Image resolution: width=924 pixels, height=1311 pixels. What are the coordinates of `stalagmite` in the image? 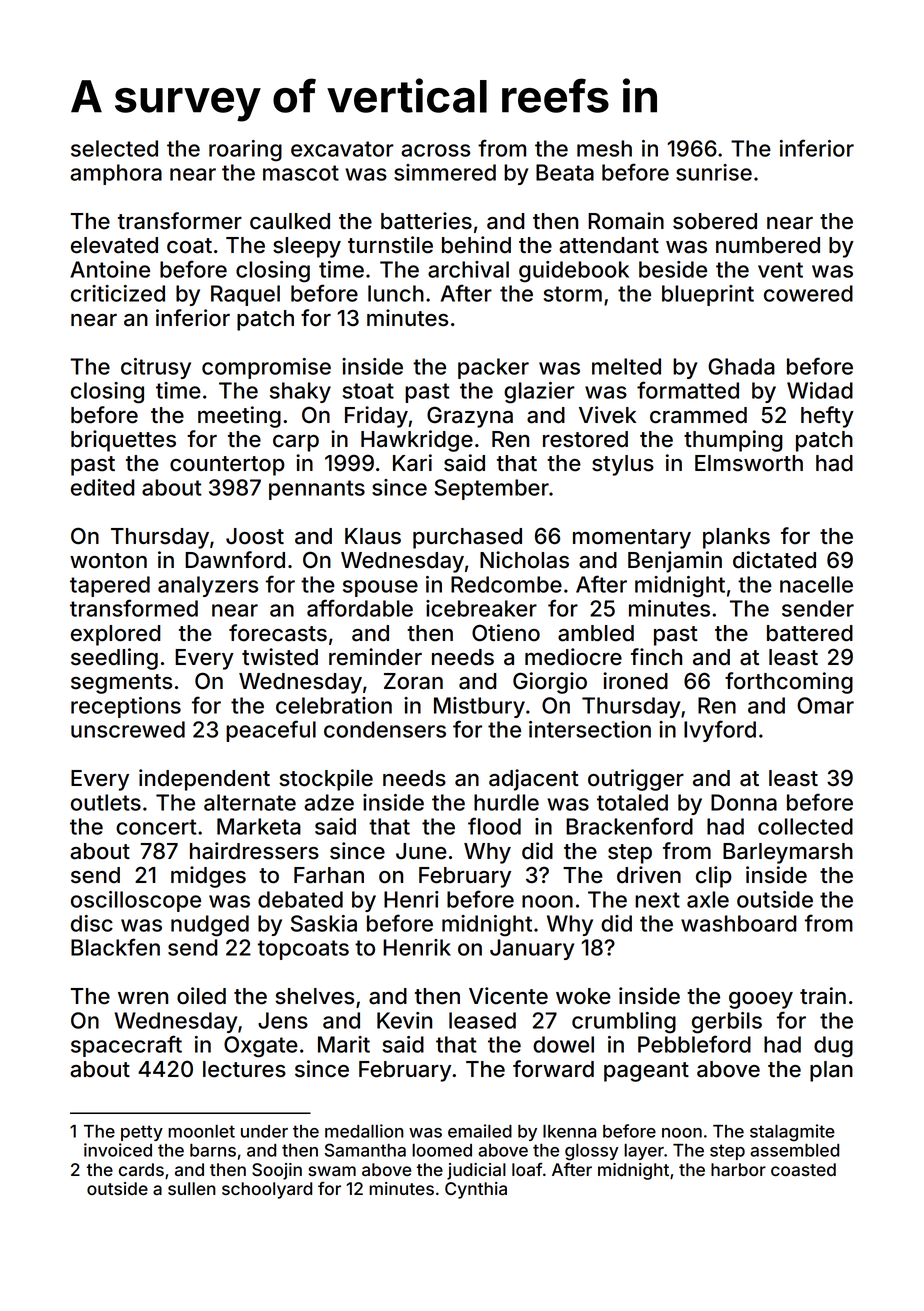 It's located at (792, 1133).
